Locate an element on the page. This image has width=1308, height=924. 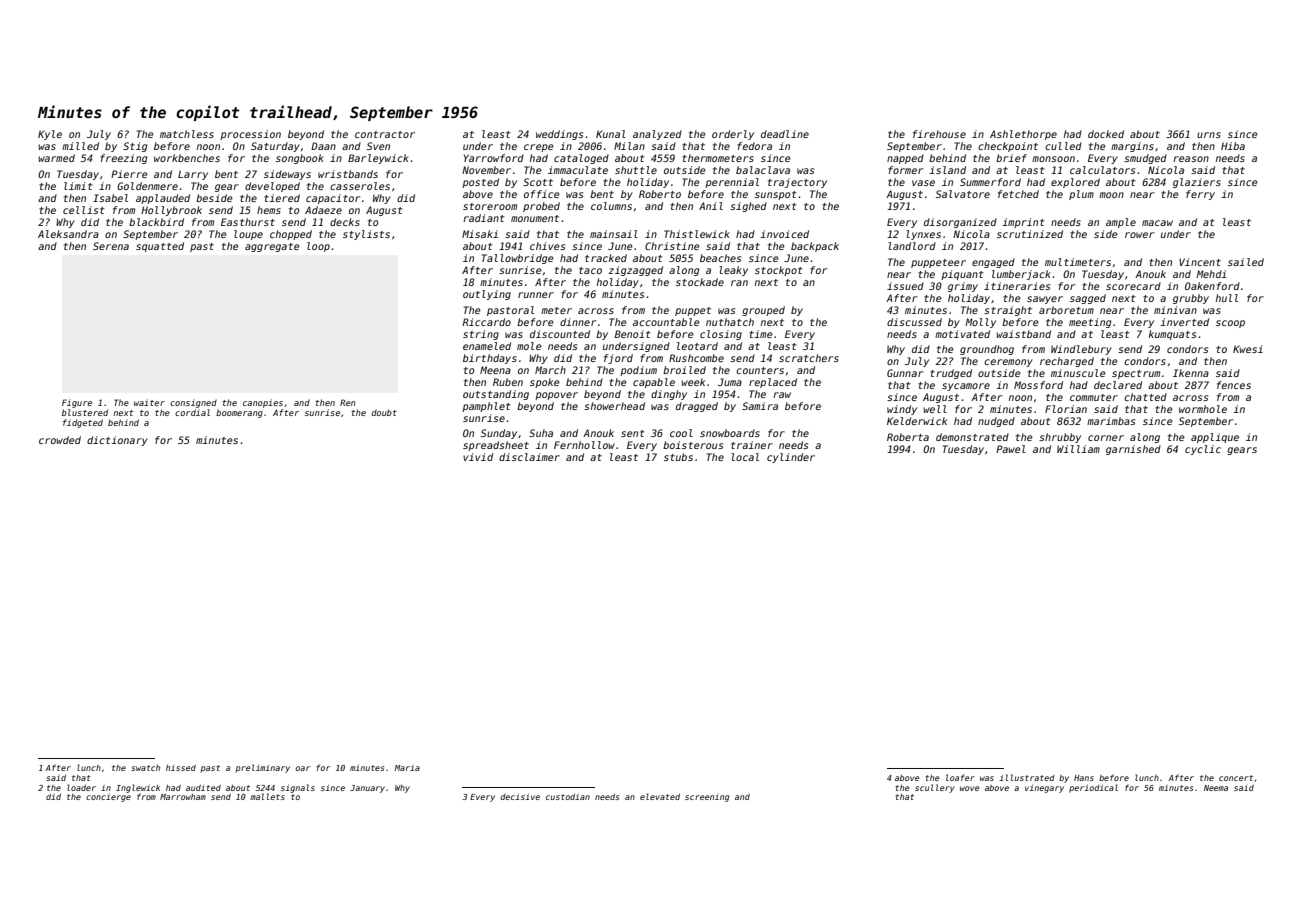
illustrated is located at coordinates (1027, 777).
